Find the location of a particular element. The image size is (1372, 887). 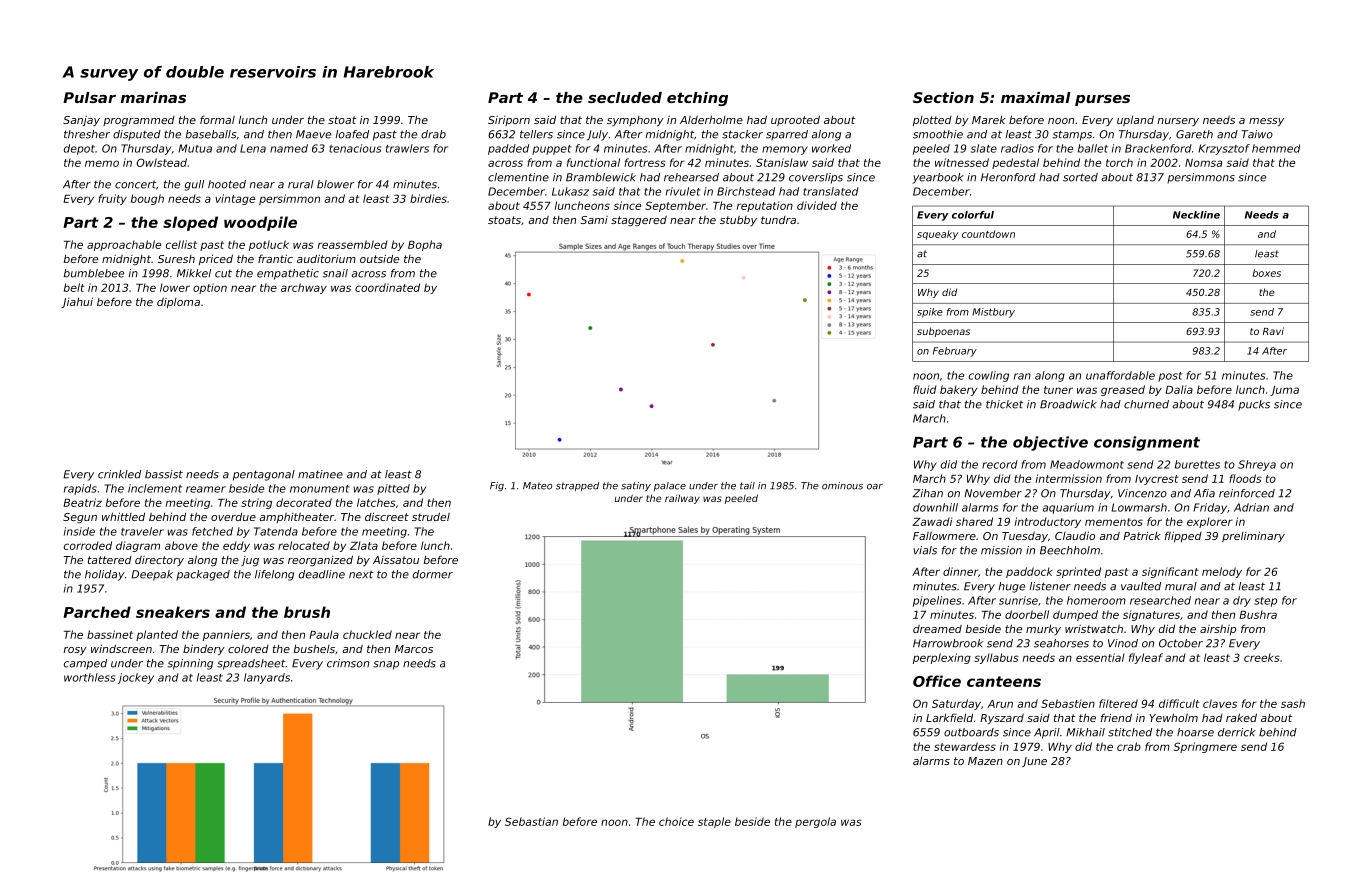

boxes is located at coordinates (1267, 273).
